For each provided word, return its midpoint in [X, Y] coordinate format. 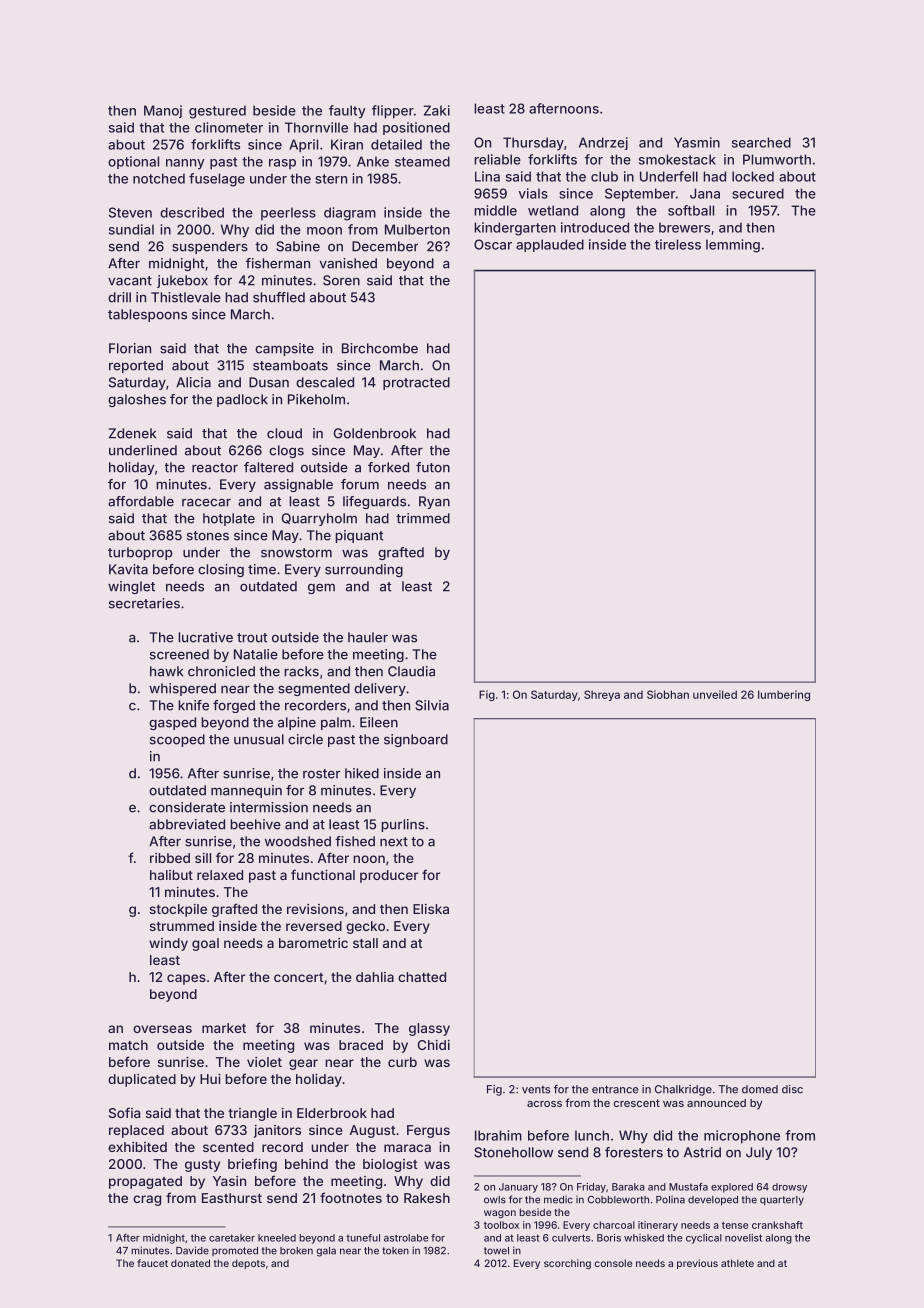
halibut [171, 875]
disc [792, 1089]
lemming [733, 246]
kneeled [277, 1238]
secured [758, 193]
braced [361, 1045]
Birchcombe [380, 348]
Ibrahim [498, 1135]
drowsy [789, 1188]
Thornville [316, 127]
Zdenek [132, 433]
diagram [350, 214]
